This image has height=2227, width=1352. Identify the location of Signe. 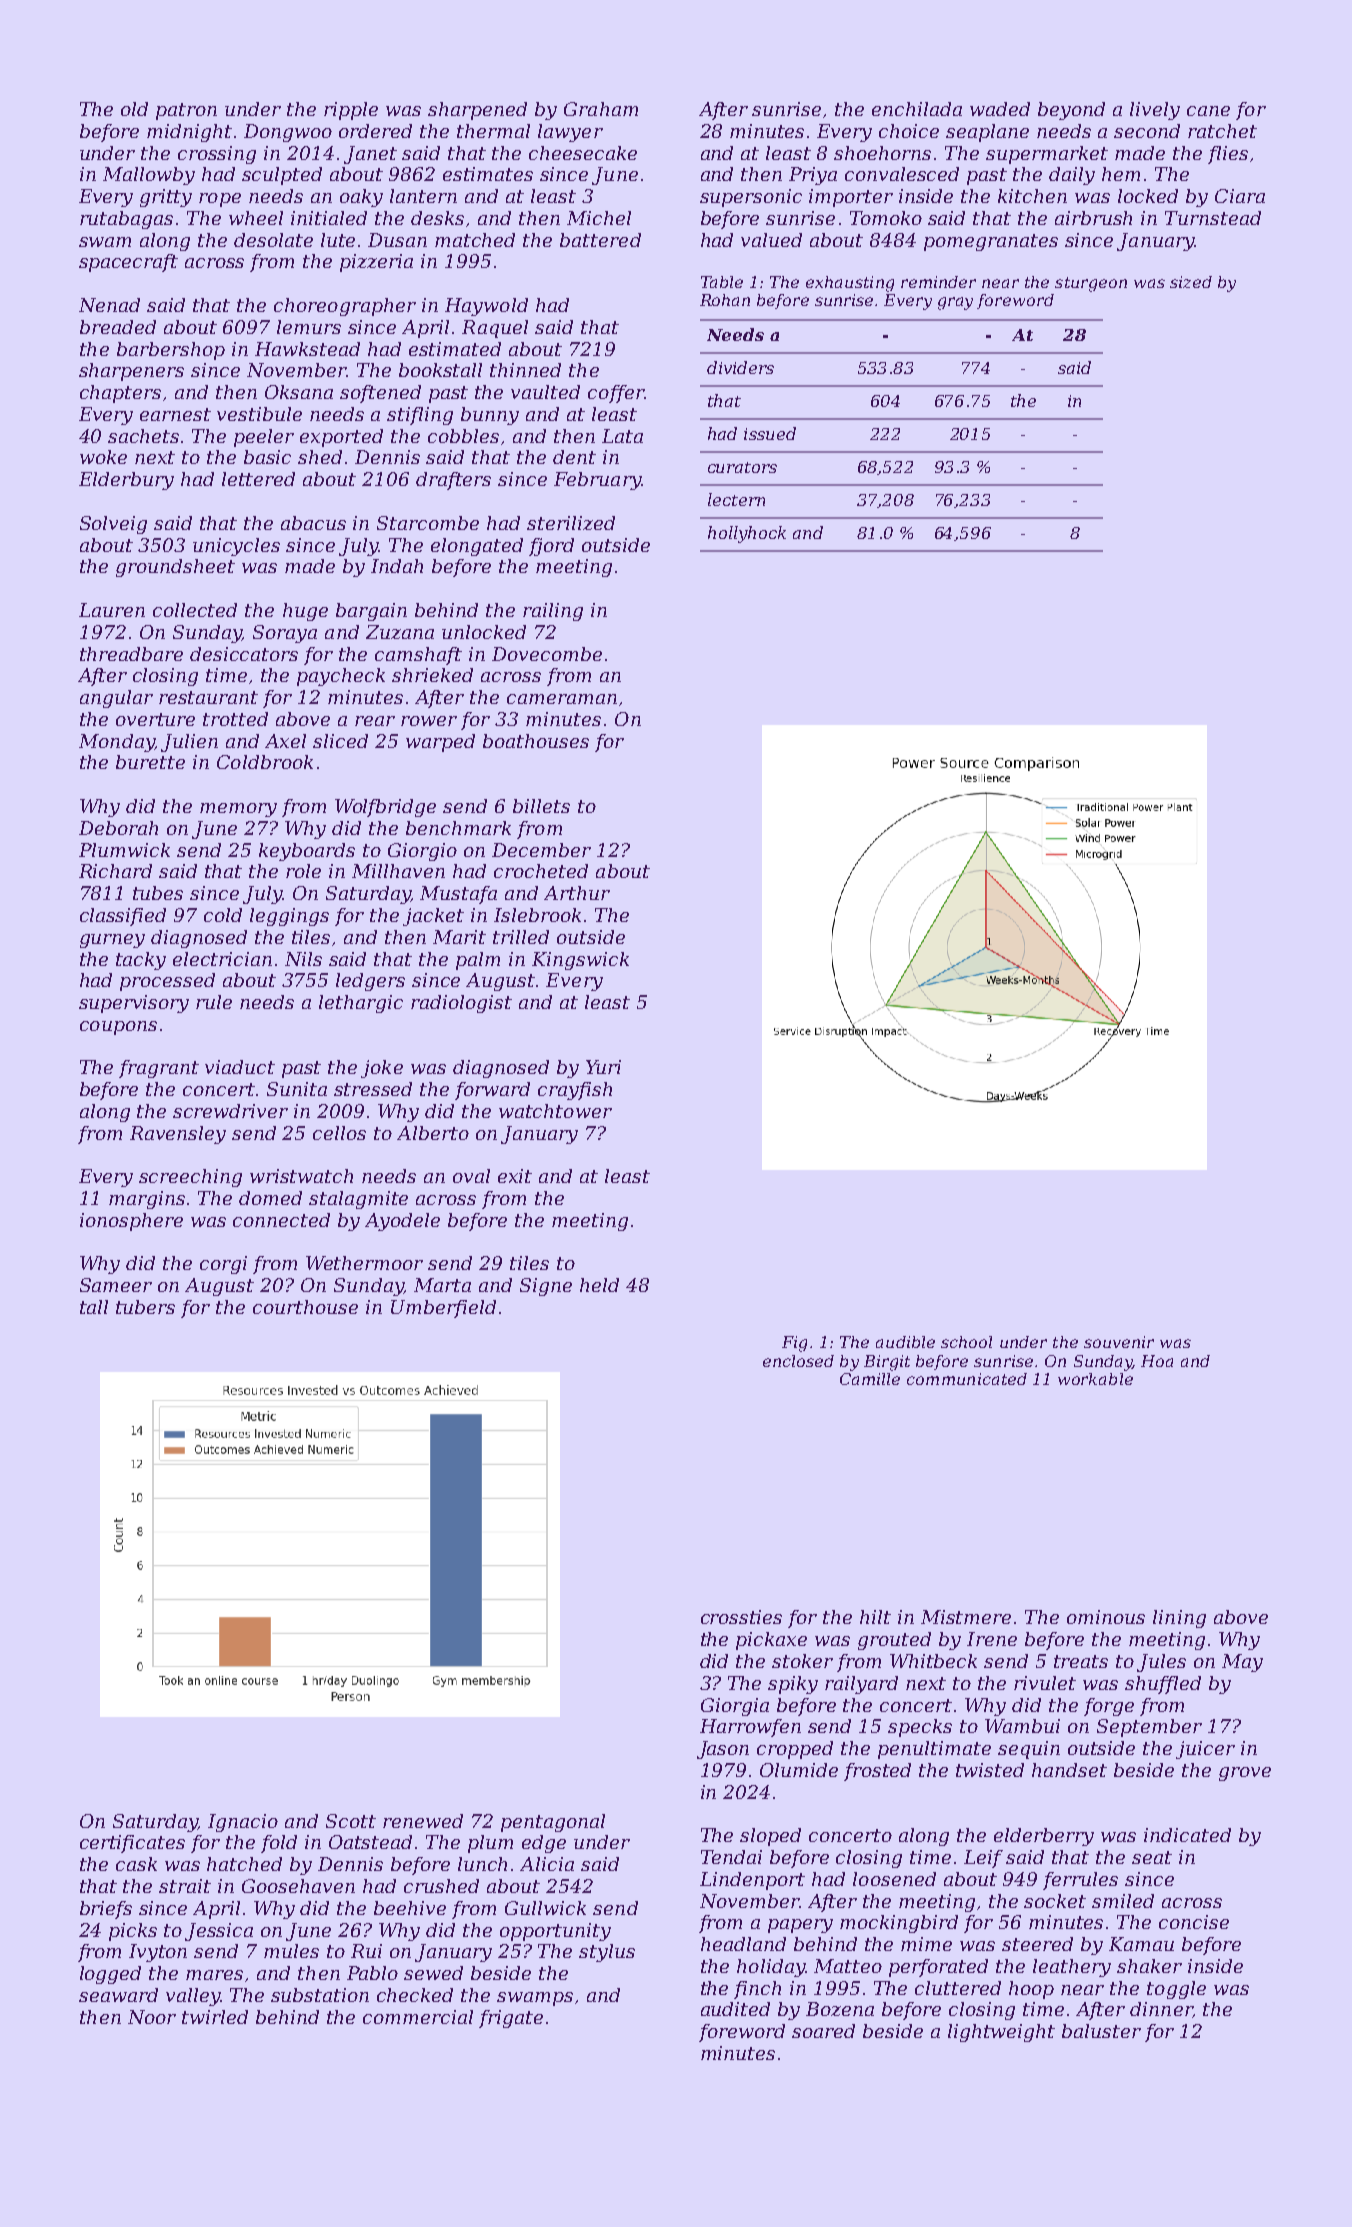
(546, 1287).
